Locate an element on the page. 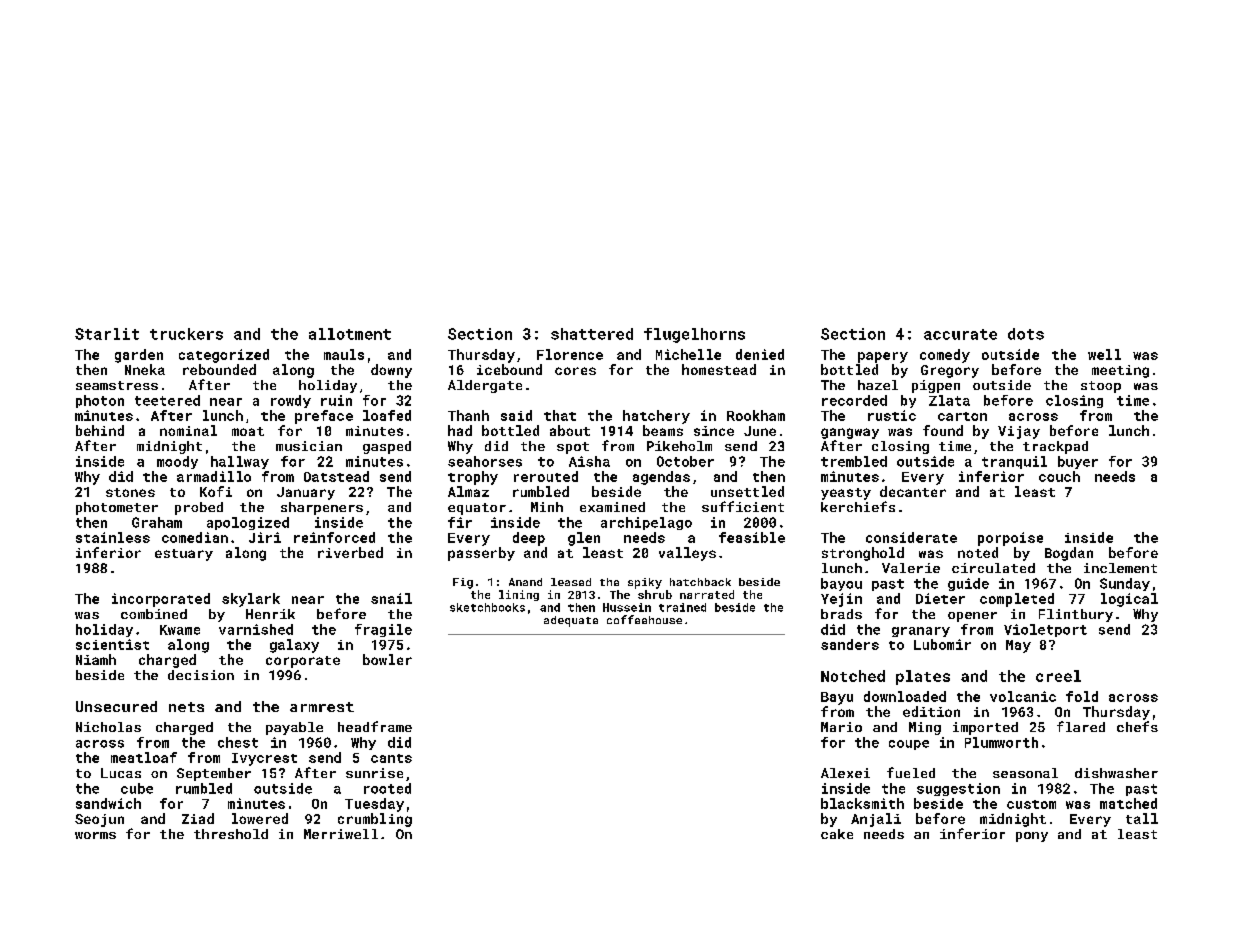 The image size is (1233, 952). Sunday is located at coordinates (1125, 584).
